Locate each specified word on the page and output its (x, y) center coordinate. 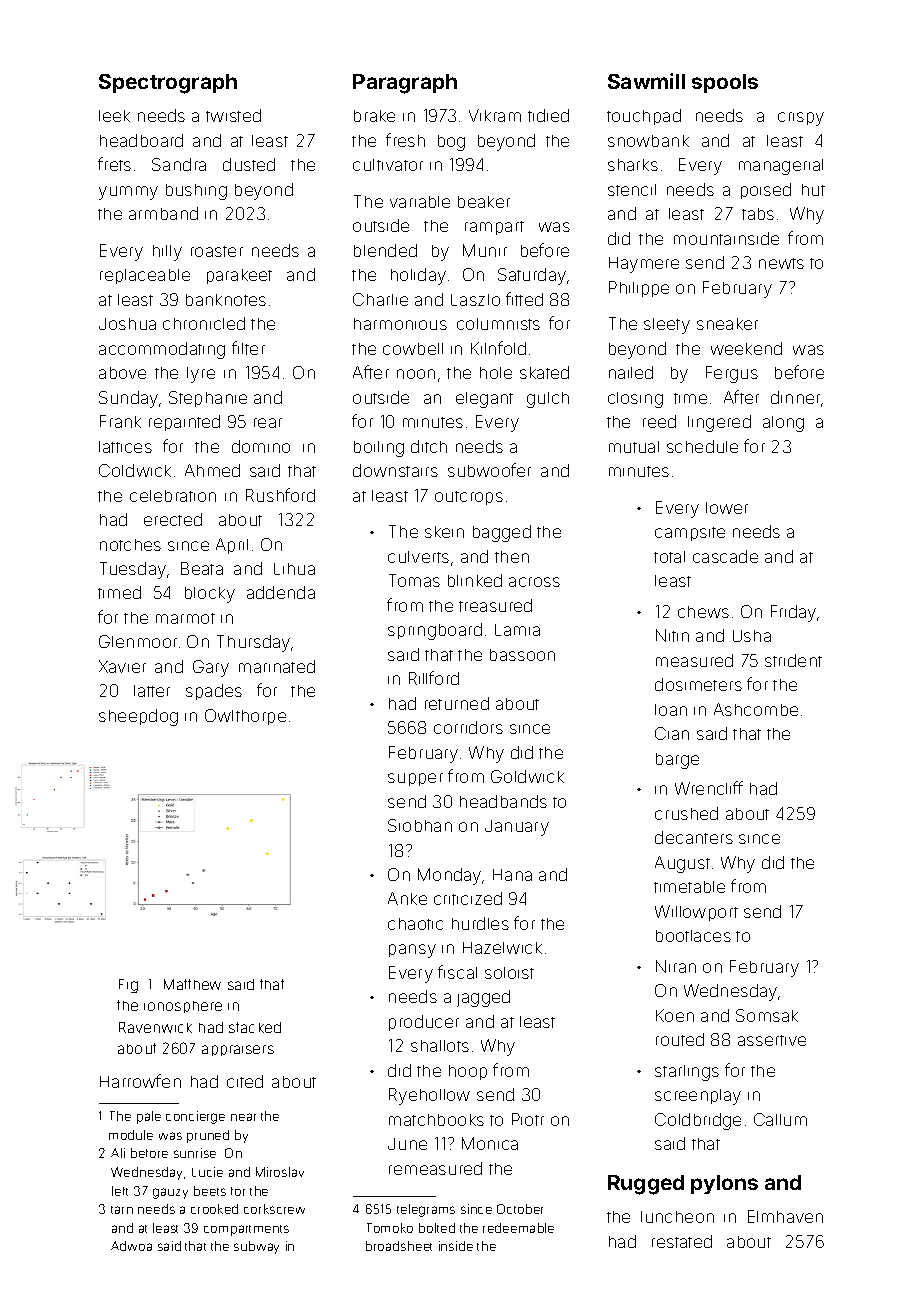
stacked (255, 1027)
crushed (686, 813)
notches (130, 545)
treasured (495, 605)
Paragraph (405, 84)
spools (725, 83)
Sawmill (646, 81)
